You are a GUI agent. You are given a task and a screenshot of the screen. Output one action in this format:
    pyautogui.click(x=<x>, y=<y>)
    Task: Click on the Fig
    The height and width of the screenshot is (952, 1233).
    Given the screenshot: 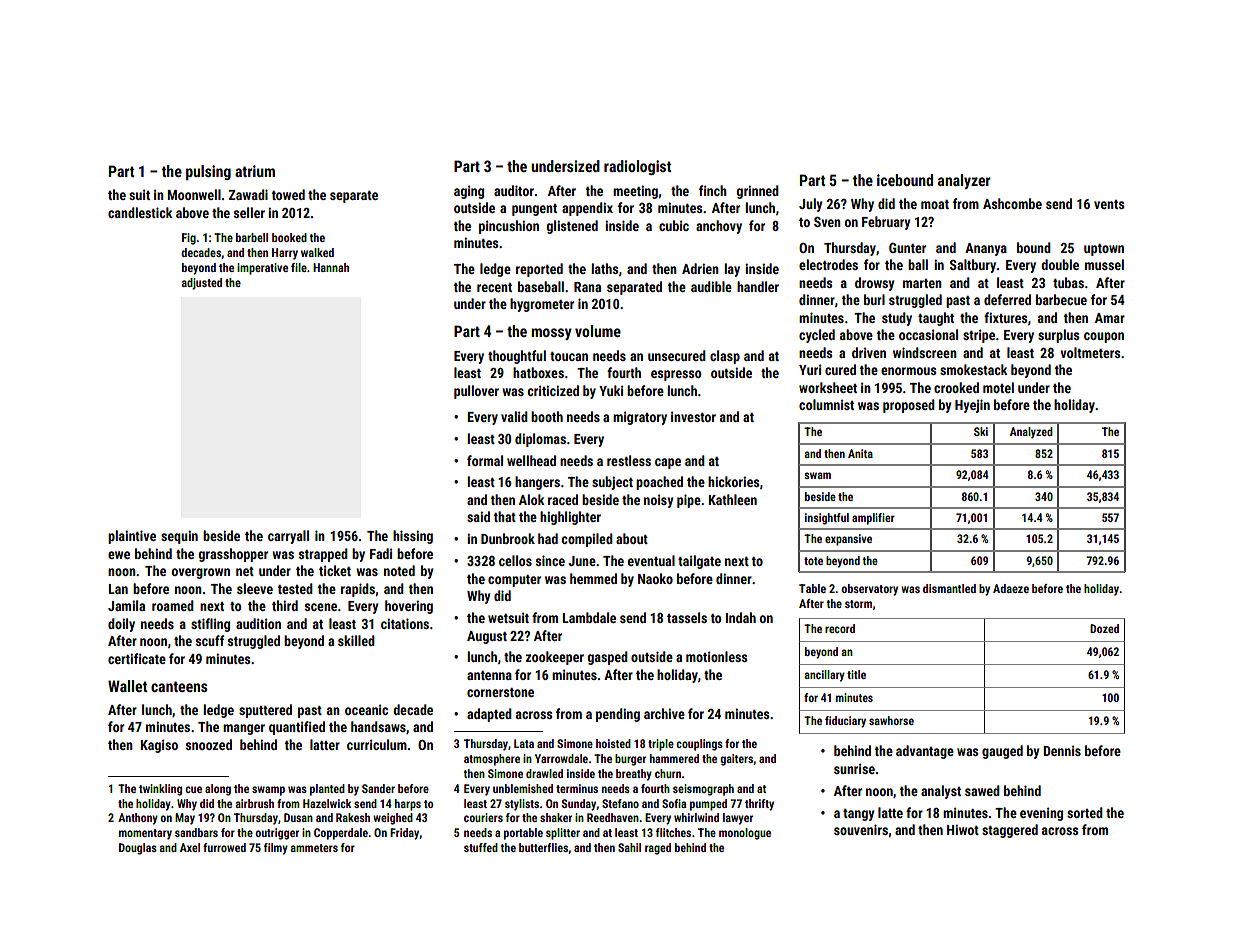 What is the action you would take?
    pyautogui.click(x=189, y=239)
